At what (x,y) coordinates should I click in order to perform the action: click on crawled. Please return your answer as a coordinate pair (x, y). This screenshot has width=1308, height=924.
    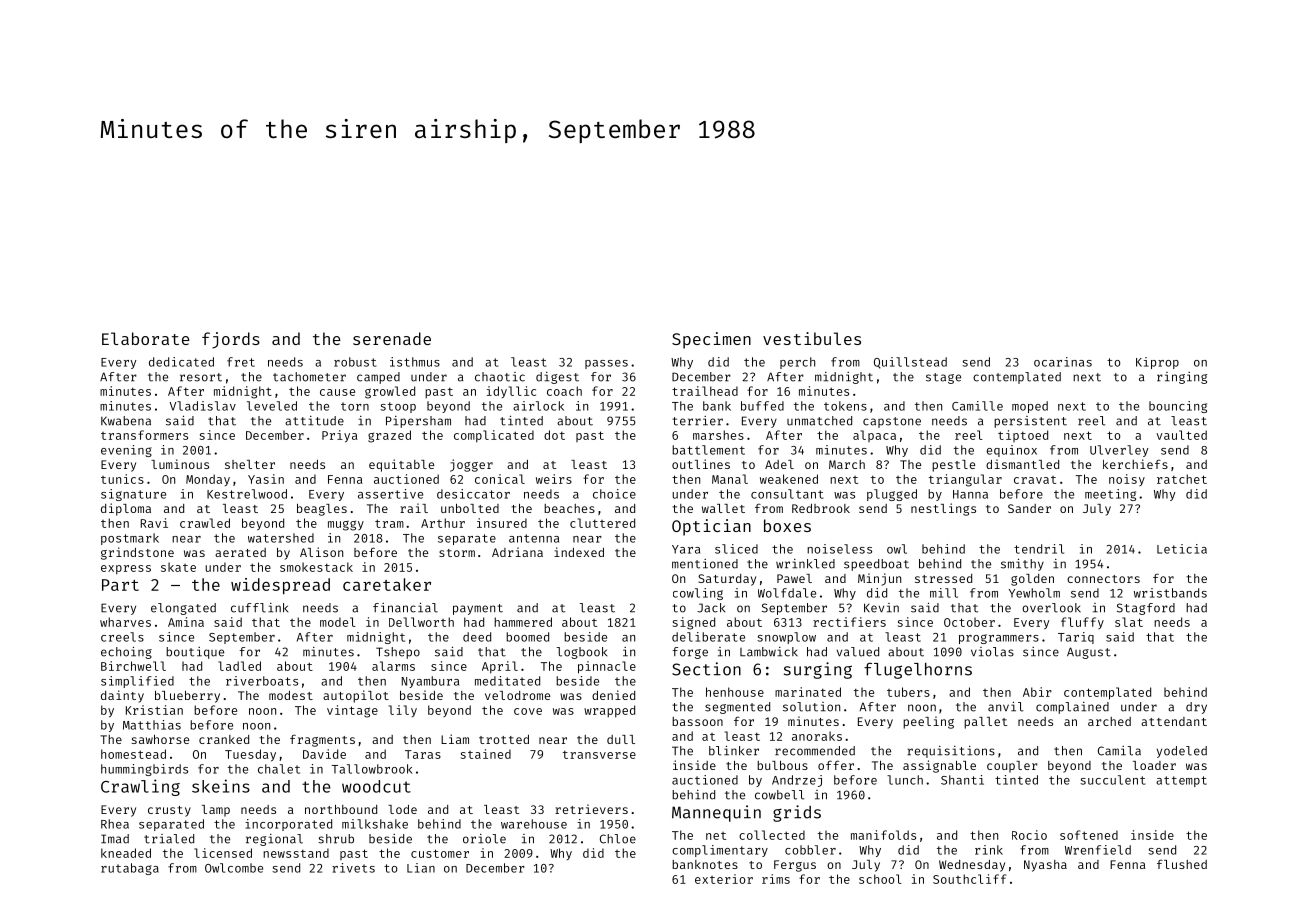
    Looking at the image, I should click on (205, 523).
